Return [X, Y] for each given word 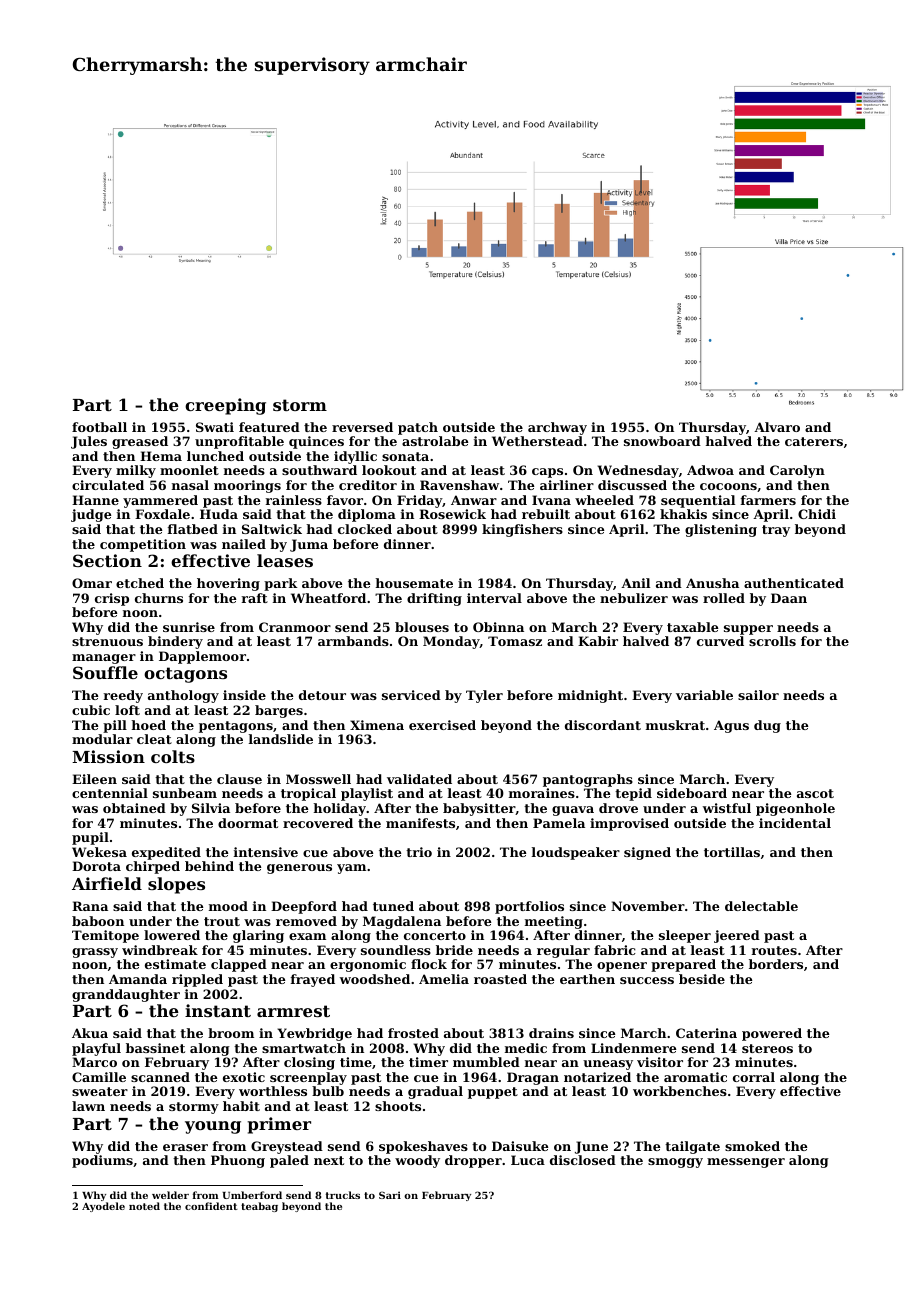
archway [557, 428]
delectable [761, 906]
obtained [134, 808]
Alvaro [777, 427]
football [99, 427]
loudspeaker [576, 853]
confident [211, 1206]
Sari [390, 1195]
